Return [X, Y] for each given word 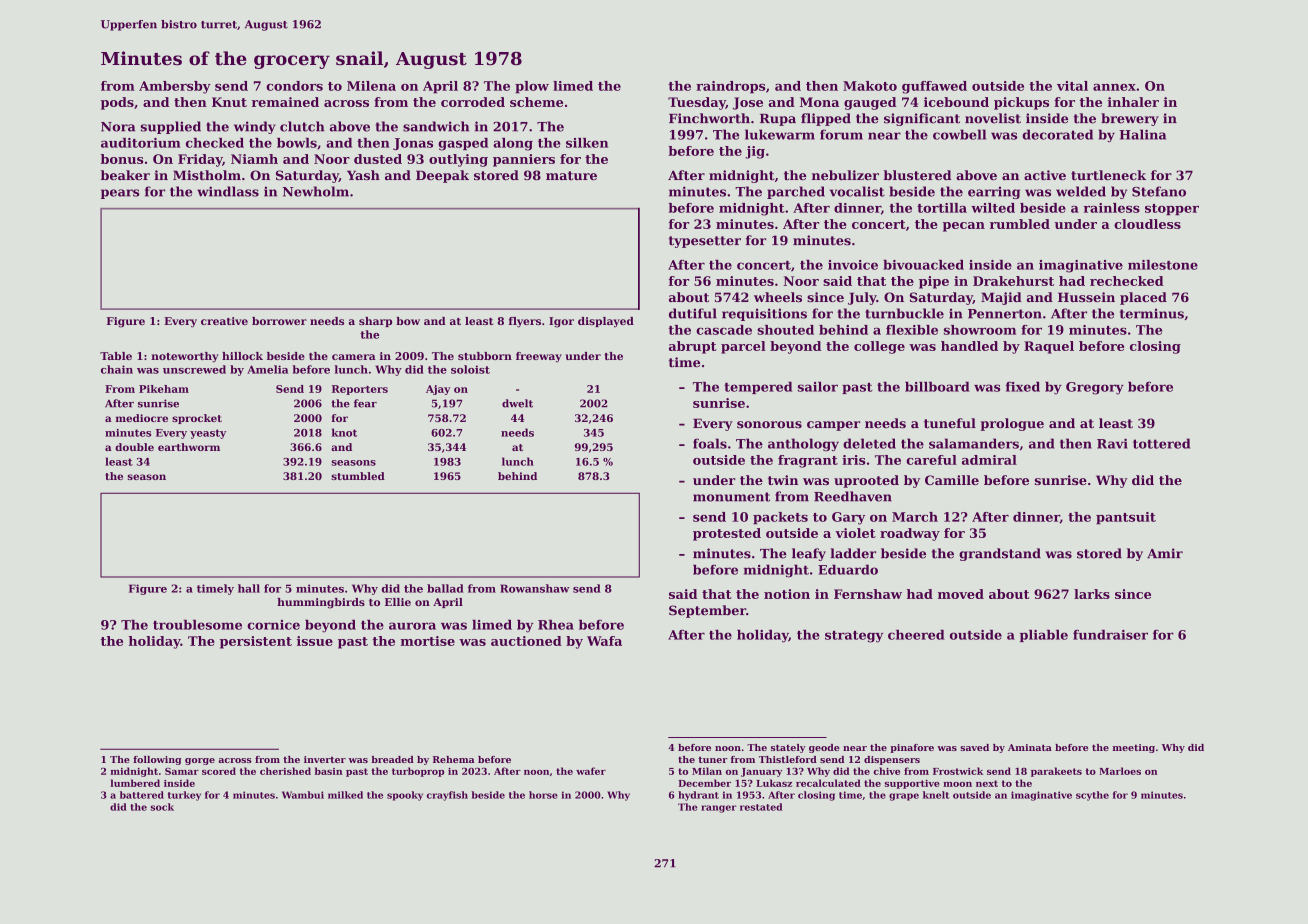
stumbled [358, 476]
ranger [719, 809]
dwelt [517, 403]
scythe [1092, 796]
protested [727, 534]
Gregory [1095, 388]
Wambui [303, 795]
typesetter [705, 242]
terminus [1152, 313]
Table [116, 356]
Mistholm [207, 175]
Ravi [1112, 443]
